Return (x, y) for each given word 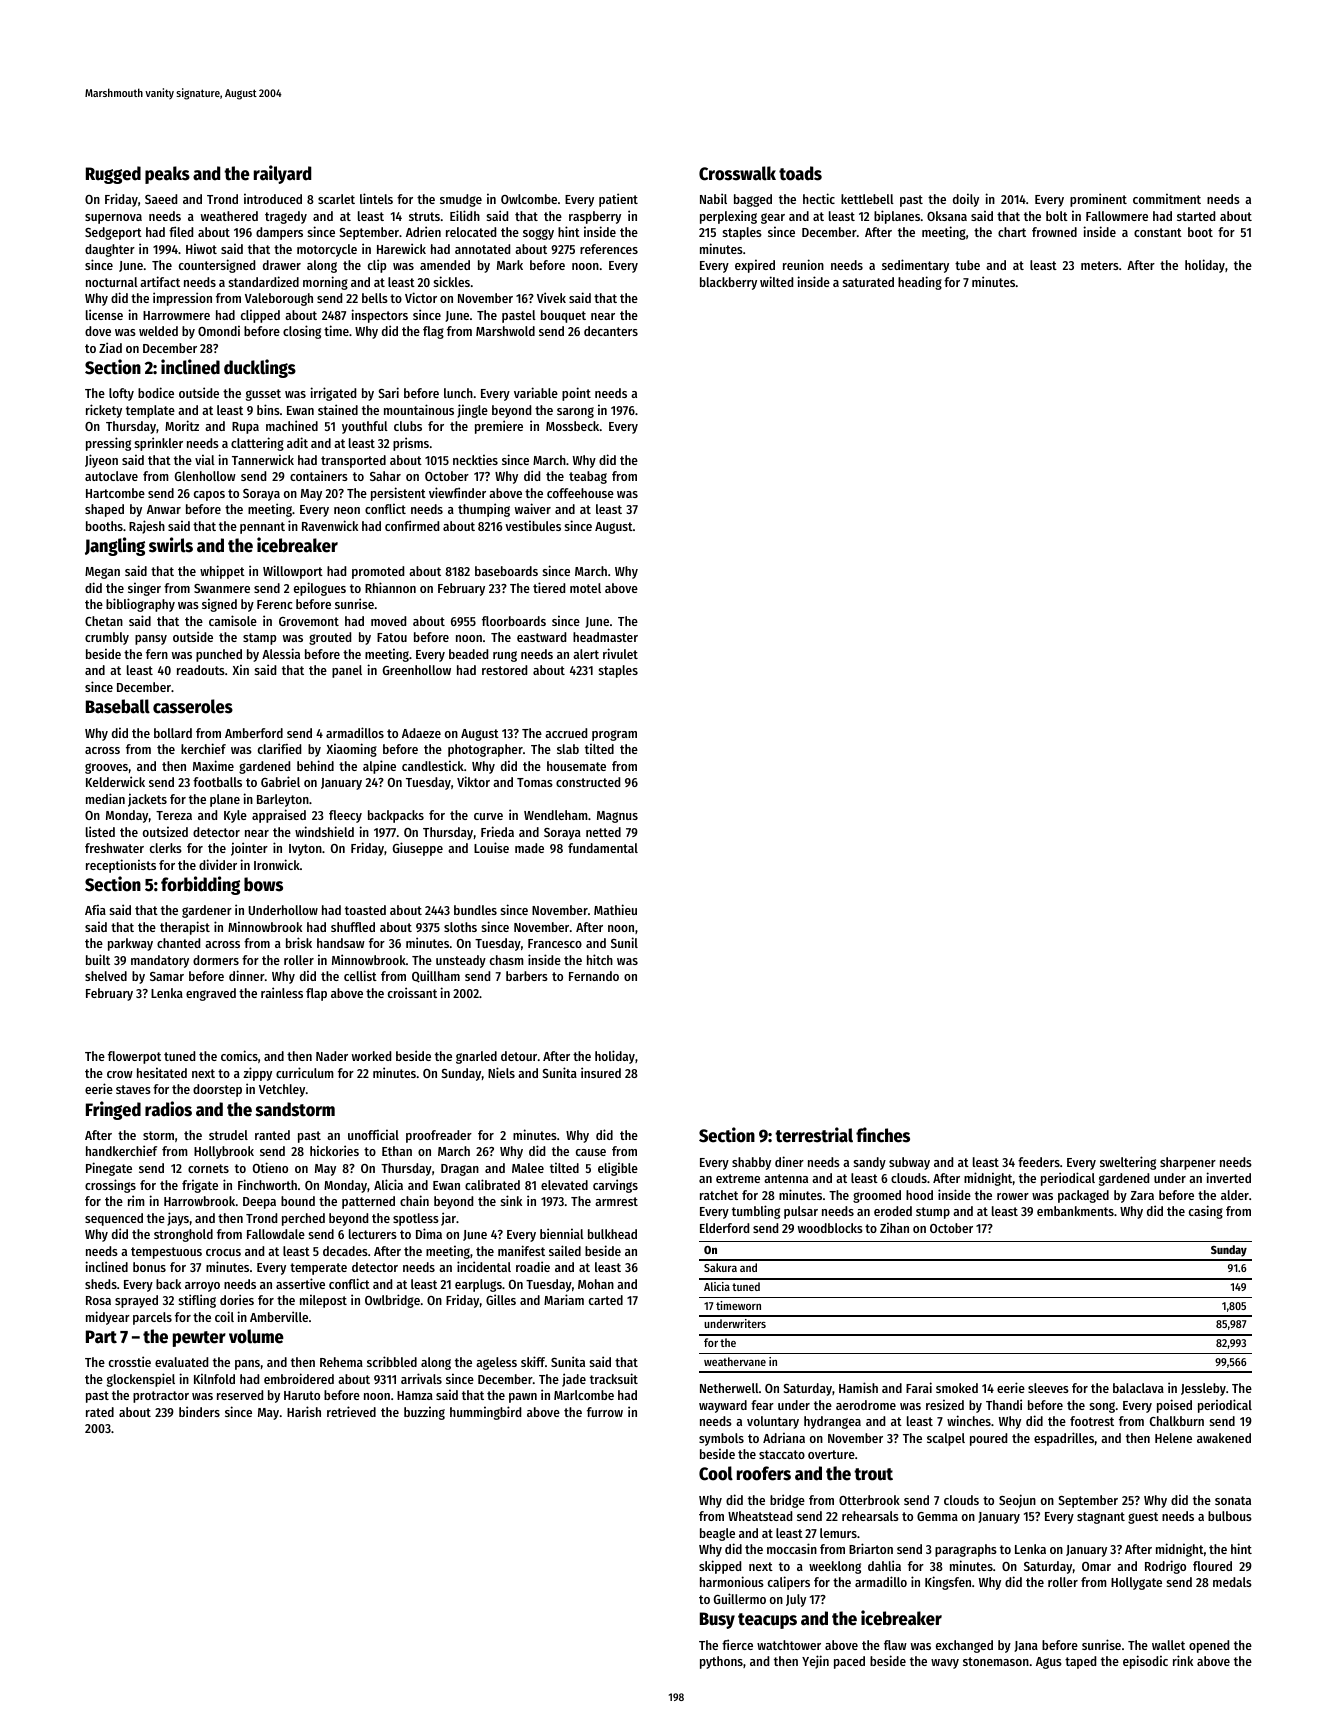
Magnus (617, 817)
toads (800, 173)
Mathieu (615, 909)
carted (606, 1300)
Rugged (113, 175)
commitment (1167, 198)
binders (199, 1411)
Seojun (1017, 1501)
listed (100, 831)
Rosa (98, 1300)
